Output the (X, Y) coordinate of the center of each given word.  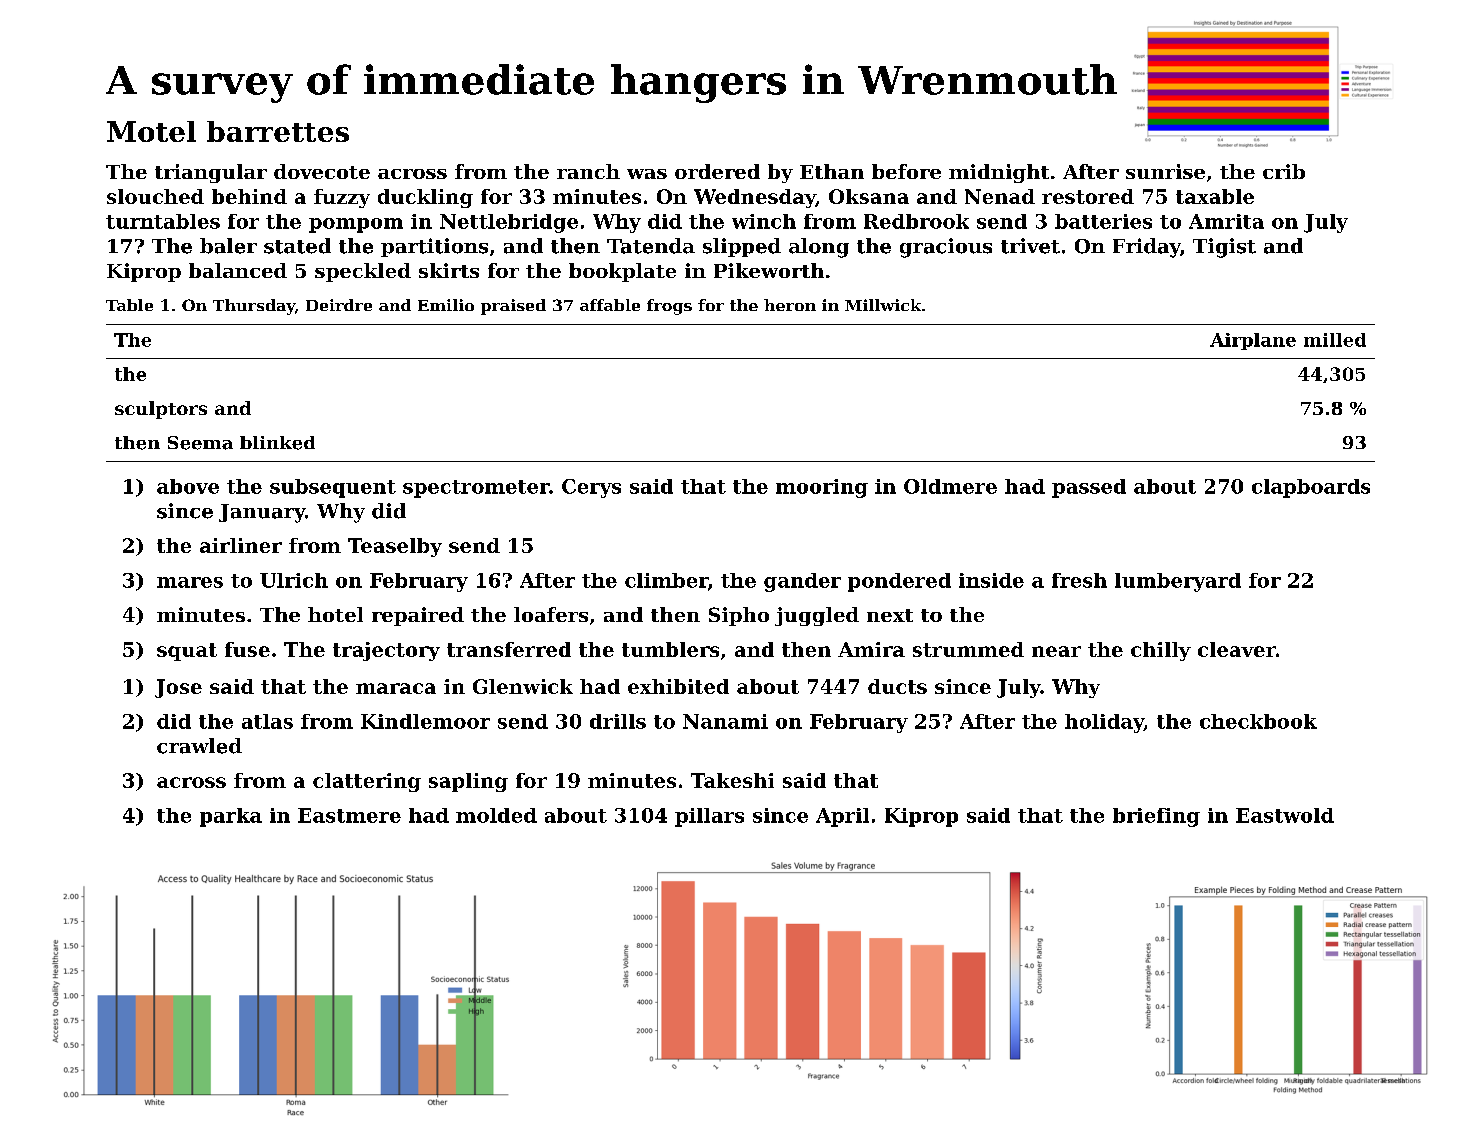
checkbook (1258, 721)
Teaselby (395, 547)
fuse (247, 649)
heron (790, 305)
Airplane (1253, 341)
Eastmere (349, 815)
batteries (1103, 221)
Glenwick (523, 686)
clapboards (1311, 488)
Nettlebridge (509, 223)
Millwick (883, 305)
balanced (238, 270)
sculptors (161, 410)
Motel (151, 131)
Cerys (591, 488)
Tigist (1224, 248)
